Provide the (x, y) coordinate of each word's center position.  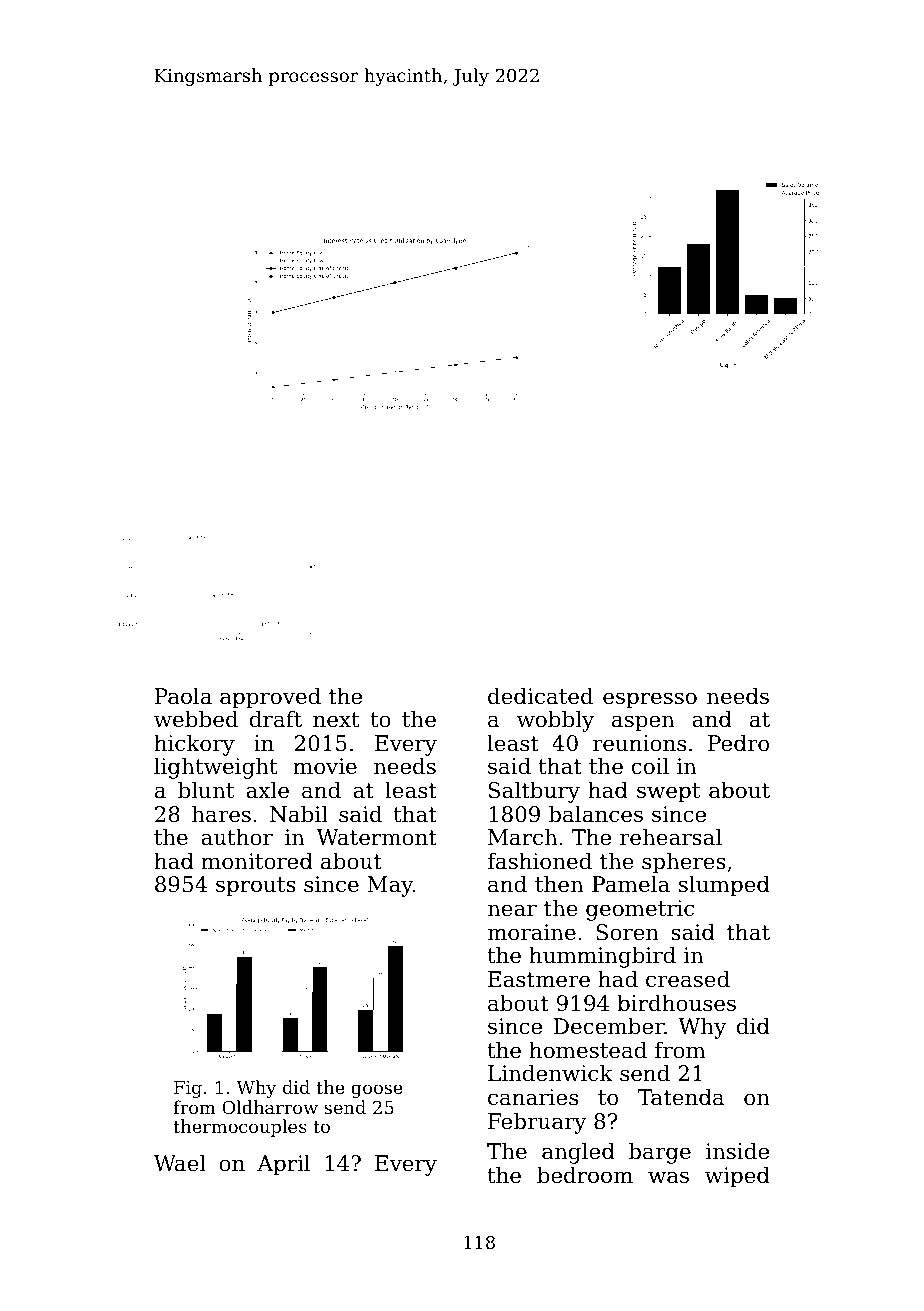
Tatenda (681, 1097)
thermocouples (240, 1128)
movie (325, 766)
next (336, 720)
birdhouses (676, 1003)
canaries (533, 1097)
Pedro (738, 743)
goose (377, 1091)
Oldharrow (270, 1107)
